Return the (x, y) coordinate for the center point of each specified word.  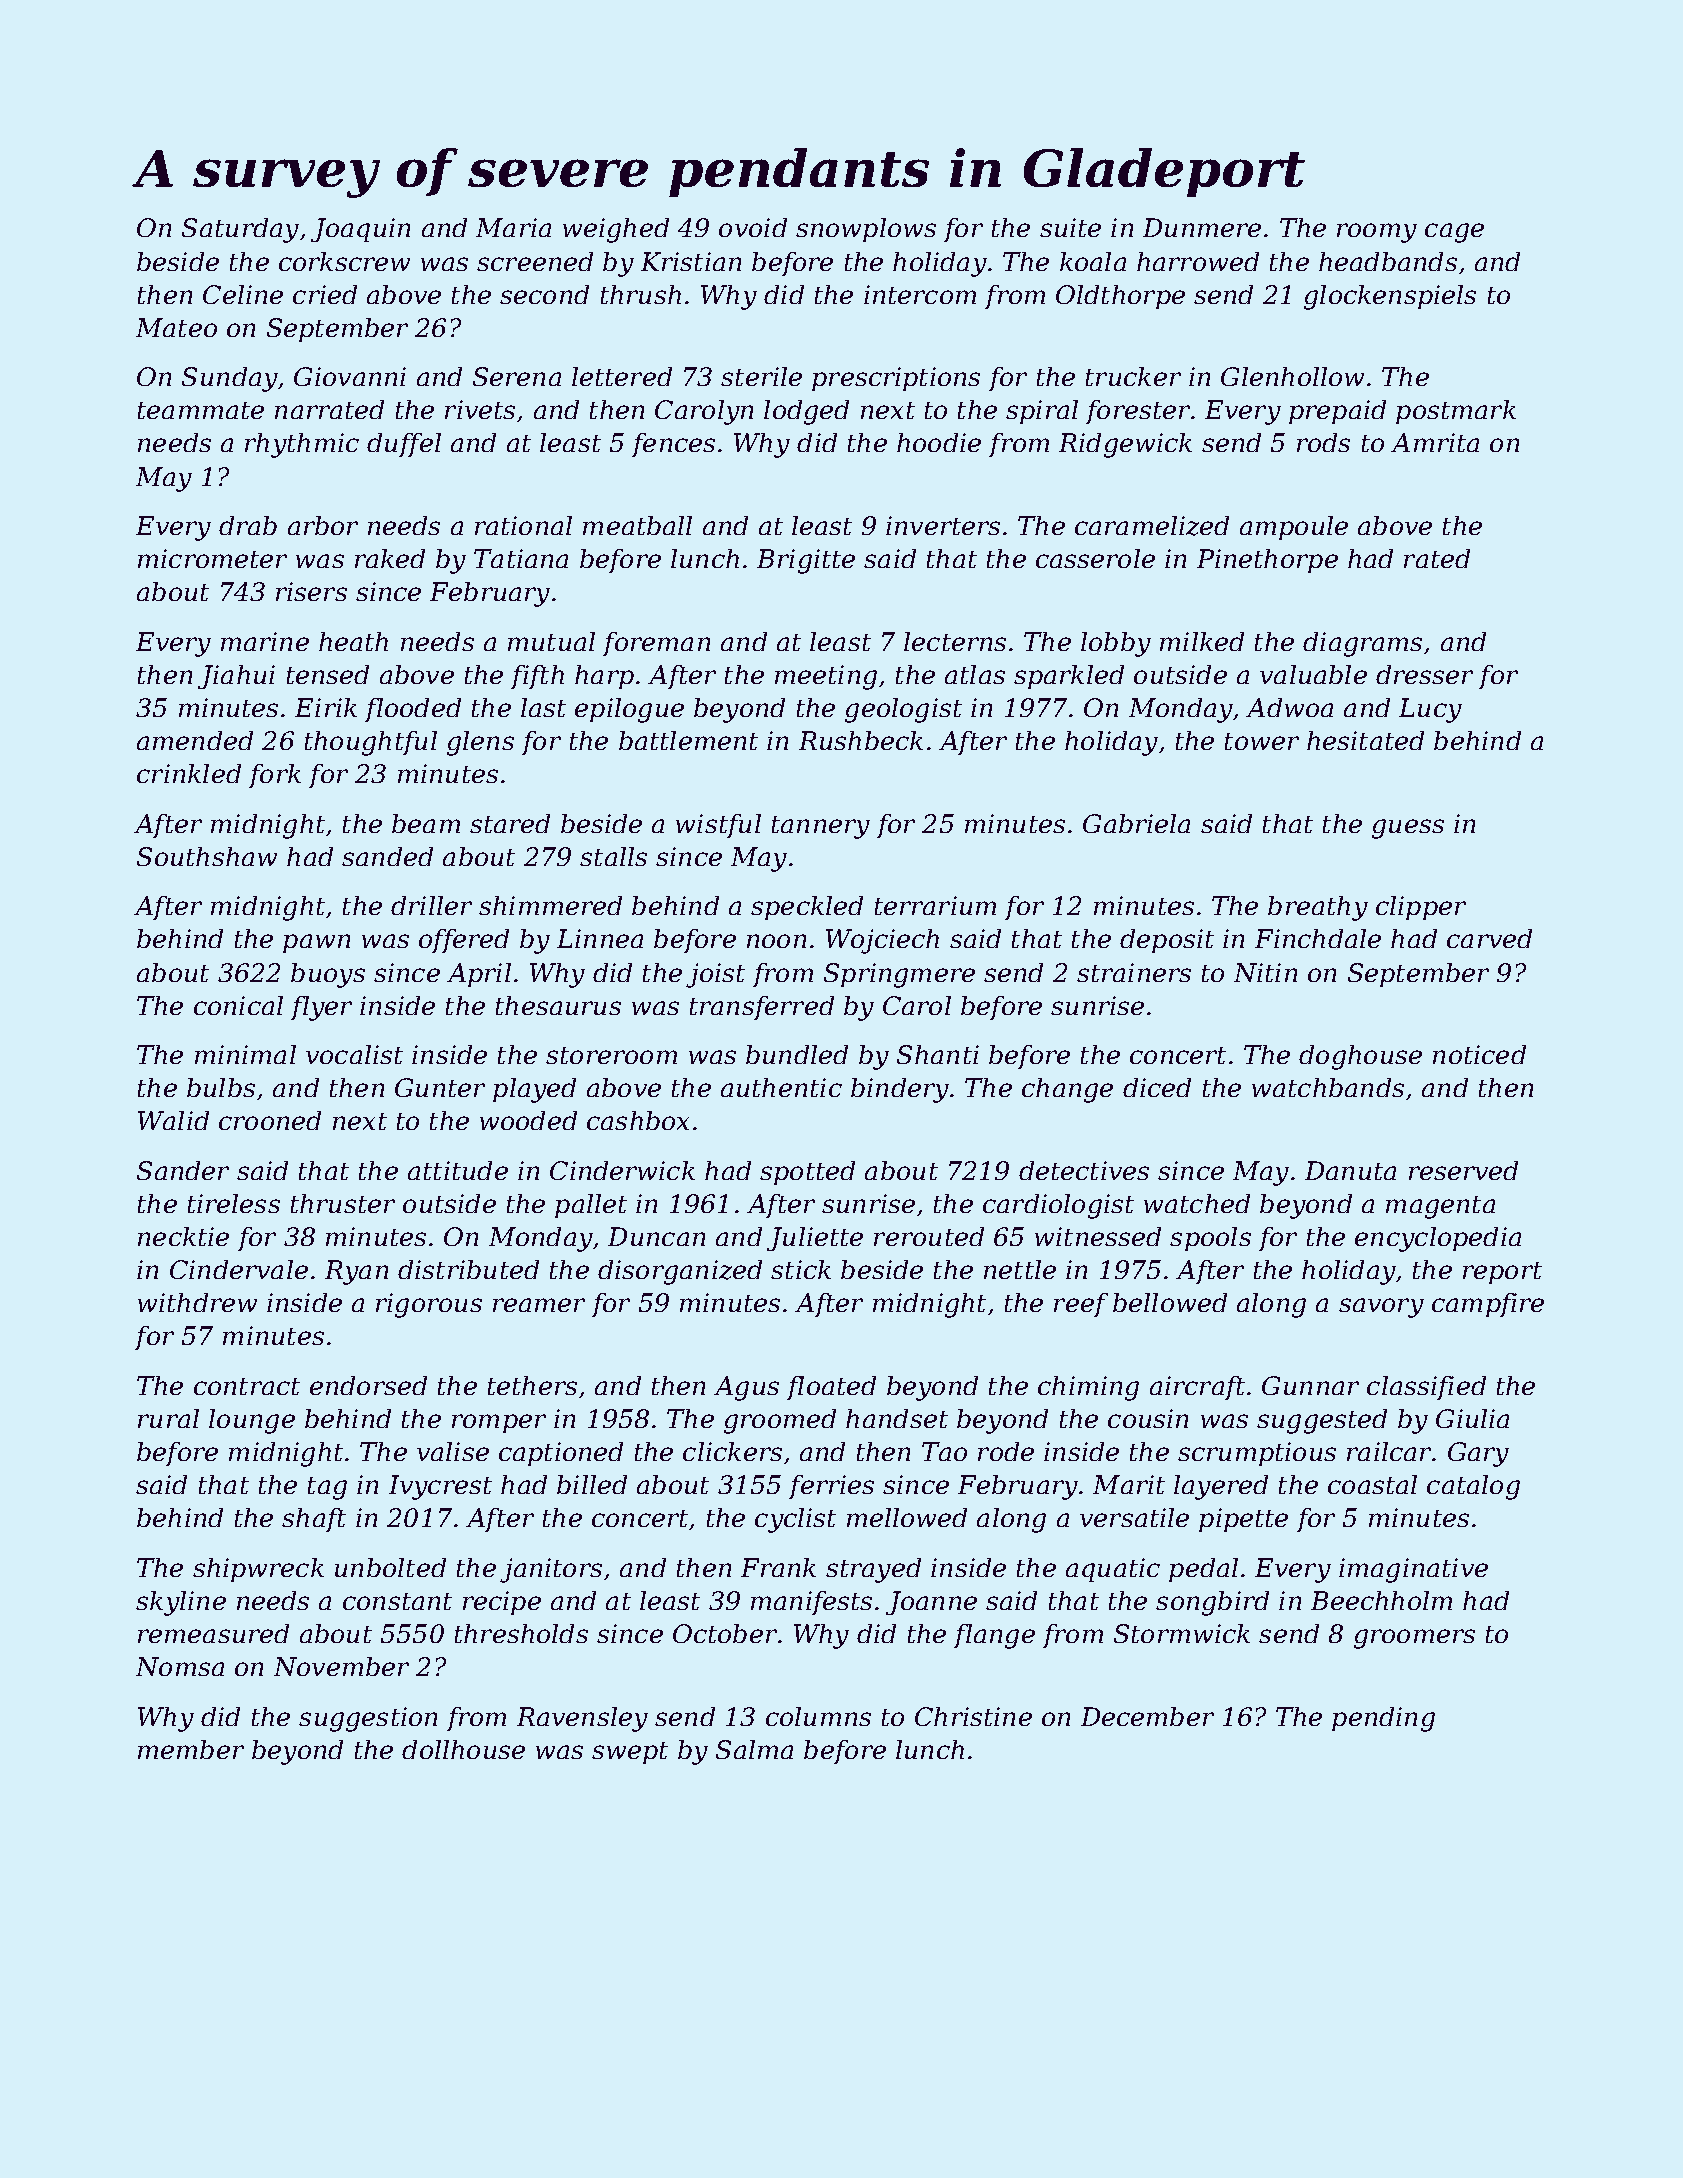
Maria (513, 227)
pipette (1243, 1520)
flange (994, 1636)
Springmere (899, 975)
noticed (1479, 1054)
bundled (797, 1054)
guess (1408, 829)
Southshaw (207, 856)
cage (1454, 233)
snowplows (866, 230)
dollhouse (463, 1749)
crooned (270, 1120)
